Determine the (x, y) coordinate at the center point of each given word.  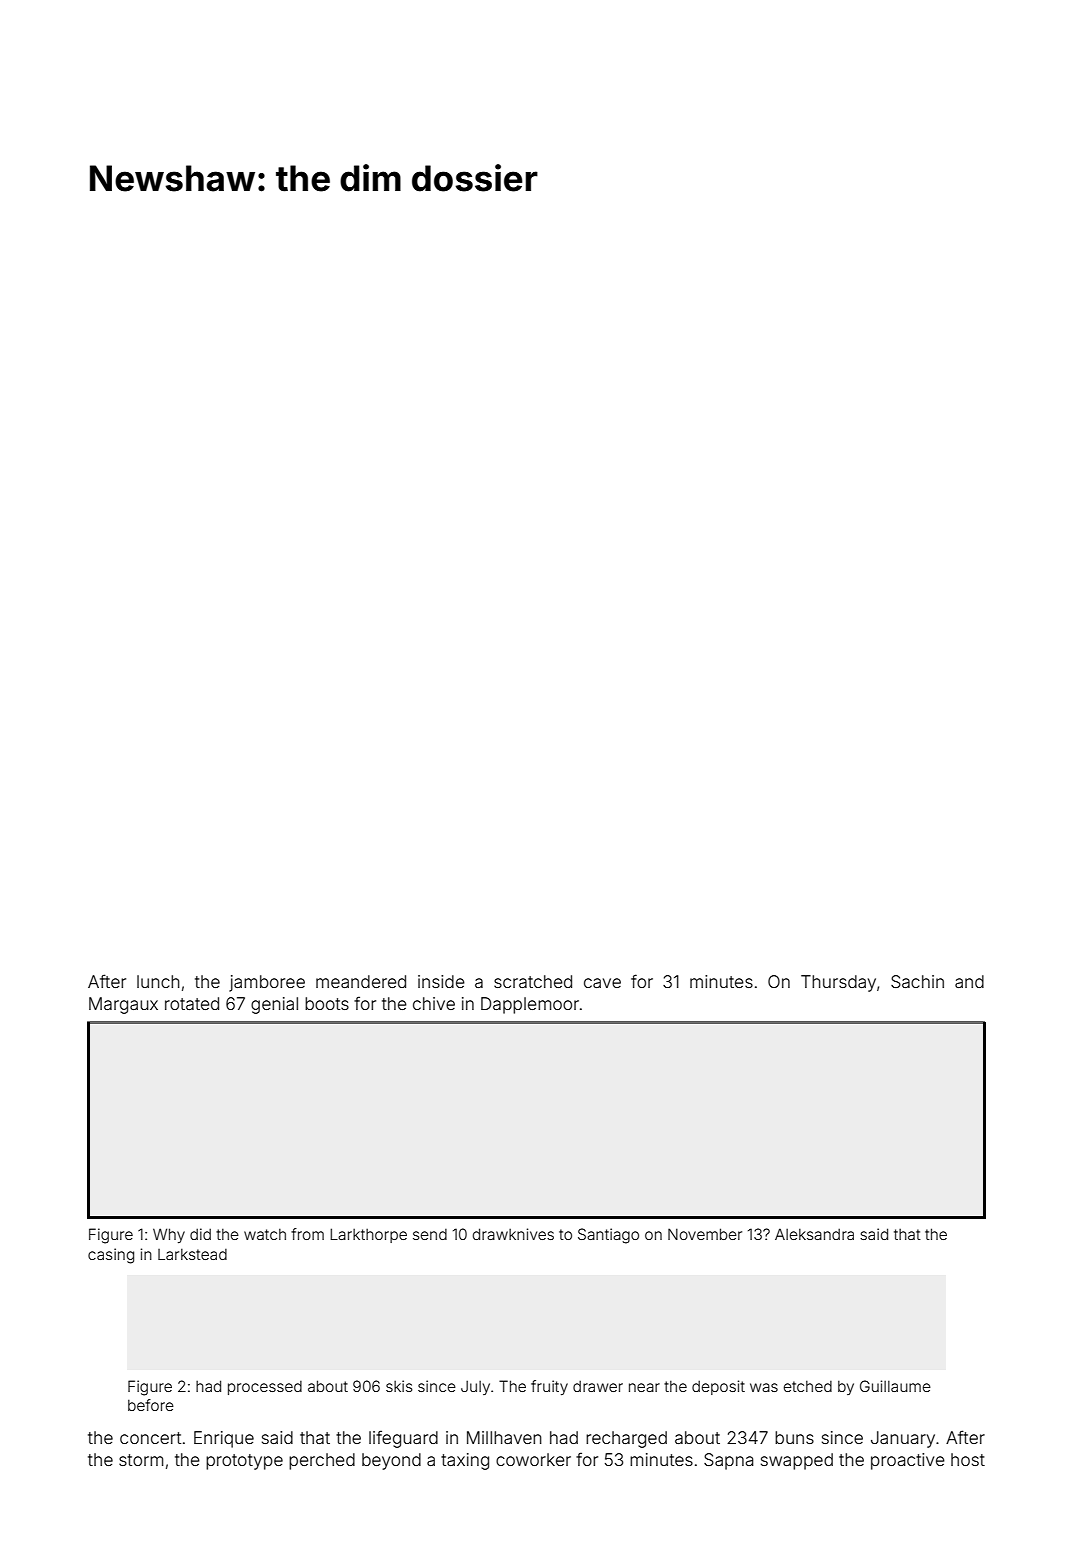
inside (441, 981)
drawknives (513, 1234)
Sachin (917, 981)
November (705, 1234)
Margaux (123, 1005)
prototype (244, 1462)
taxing (465, 1461)
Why (169, 1235)
